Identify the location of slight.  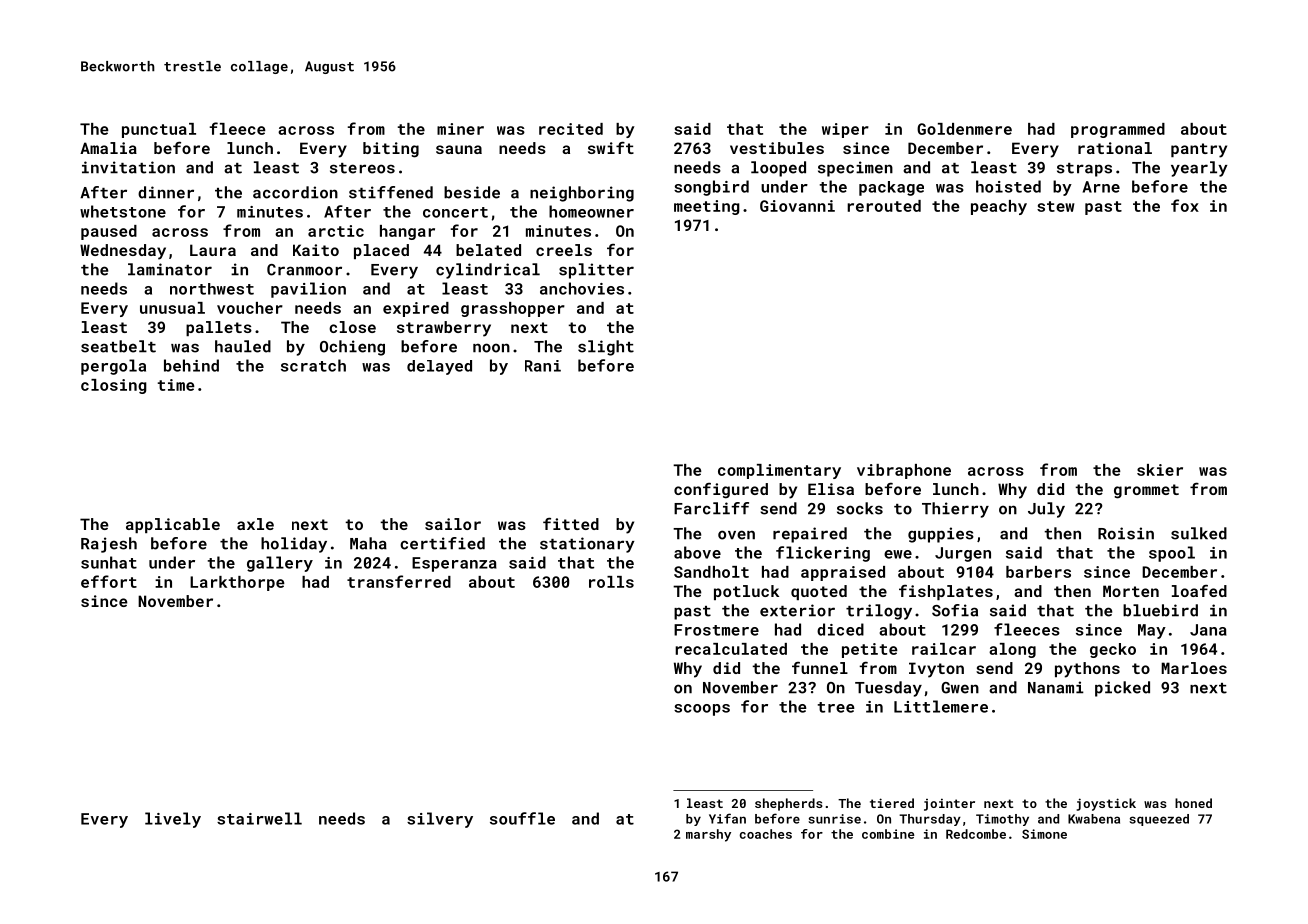
(606, 348).
